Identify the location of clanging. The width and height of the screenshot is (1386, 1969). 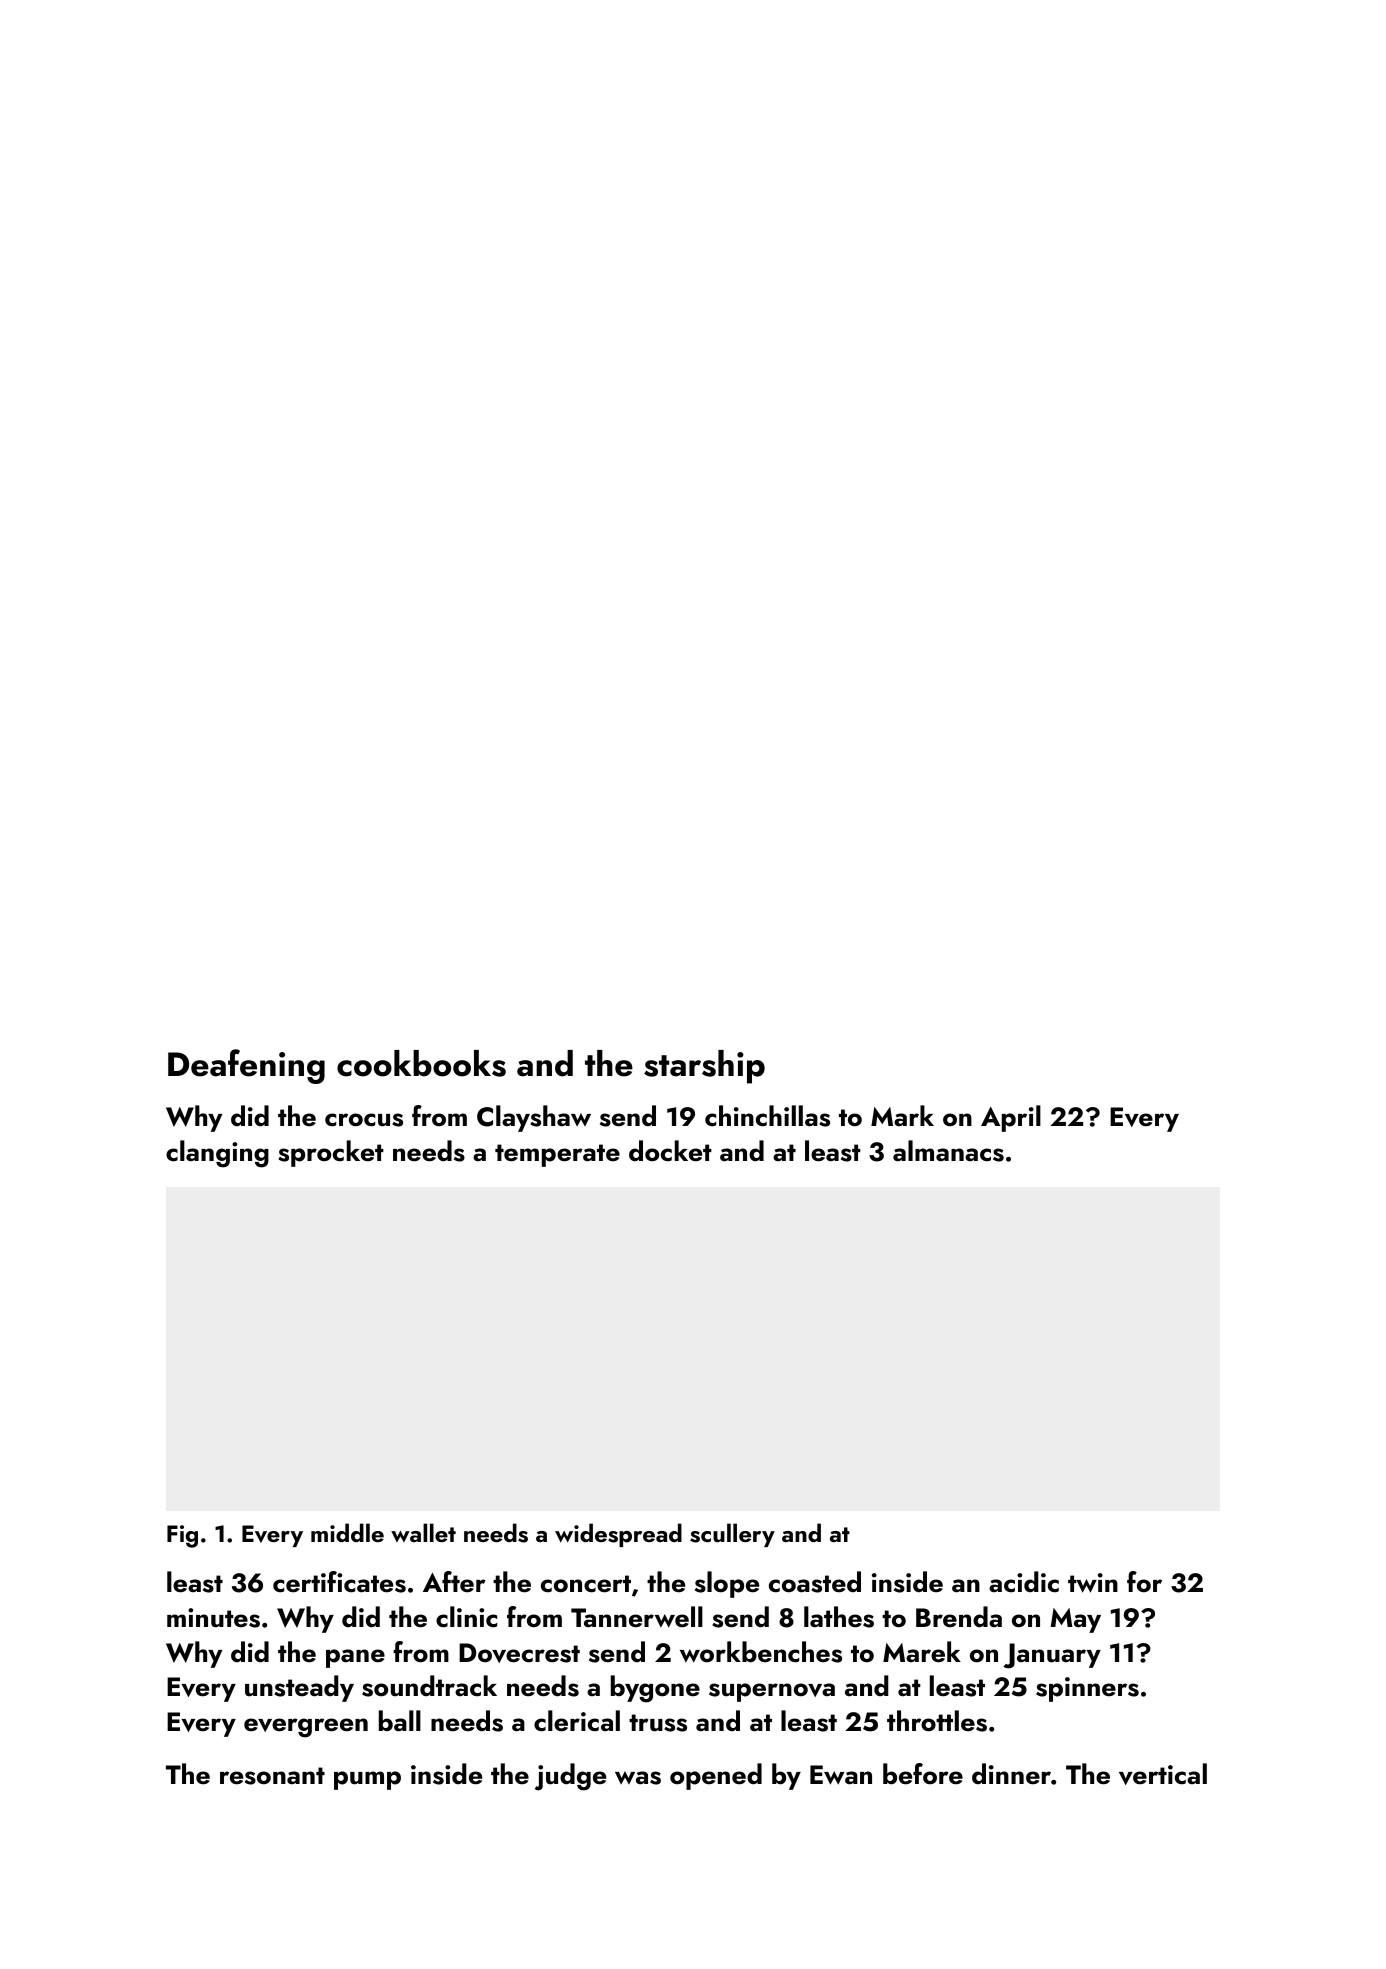
(217, 1154).
